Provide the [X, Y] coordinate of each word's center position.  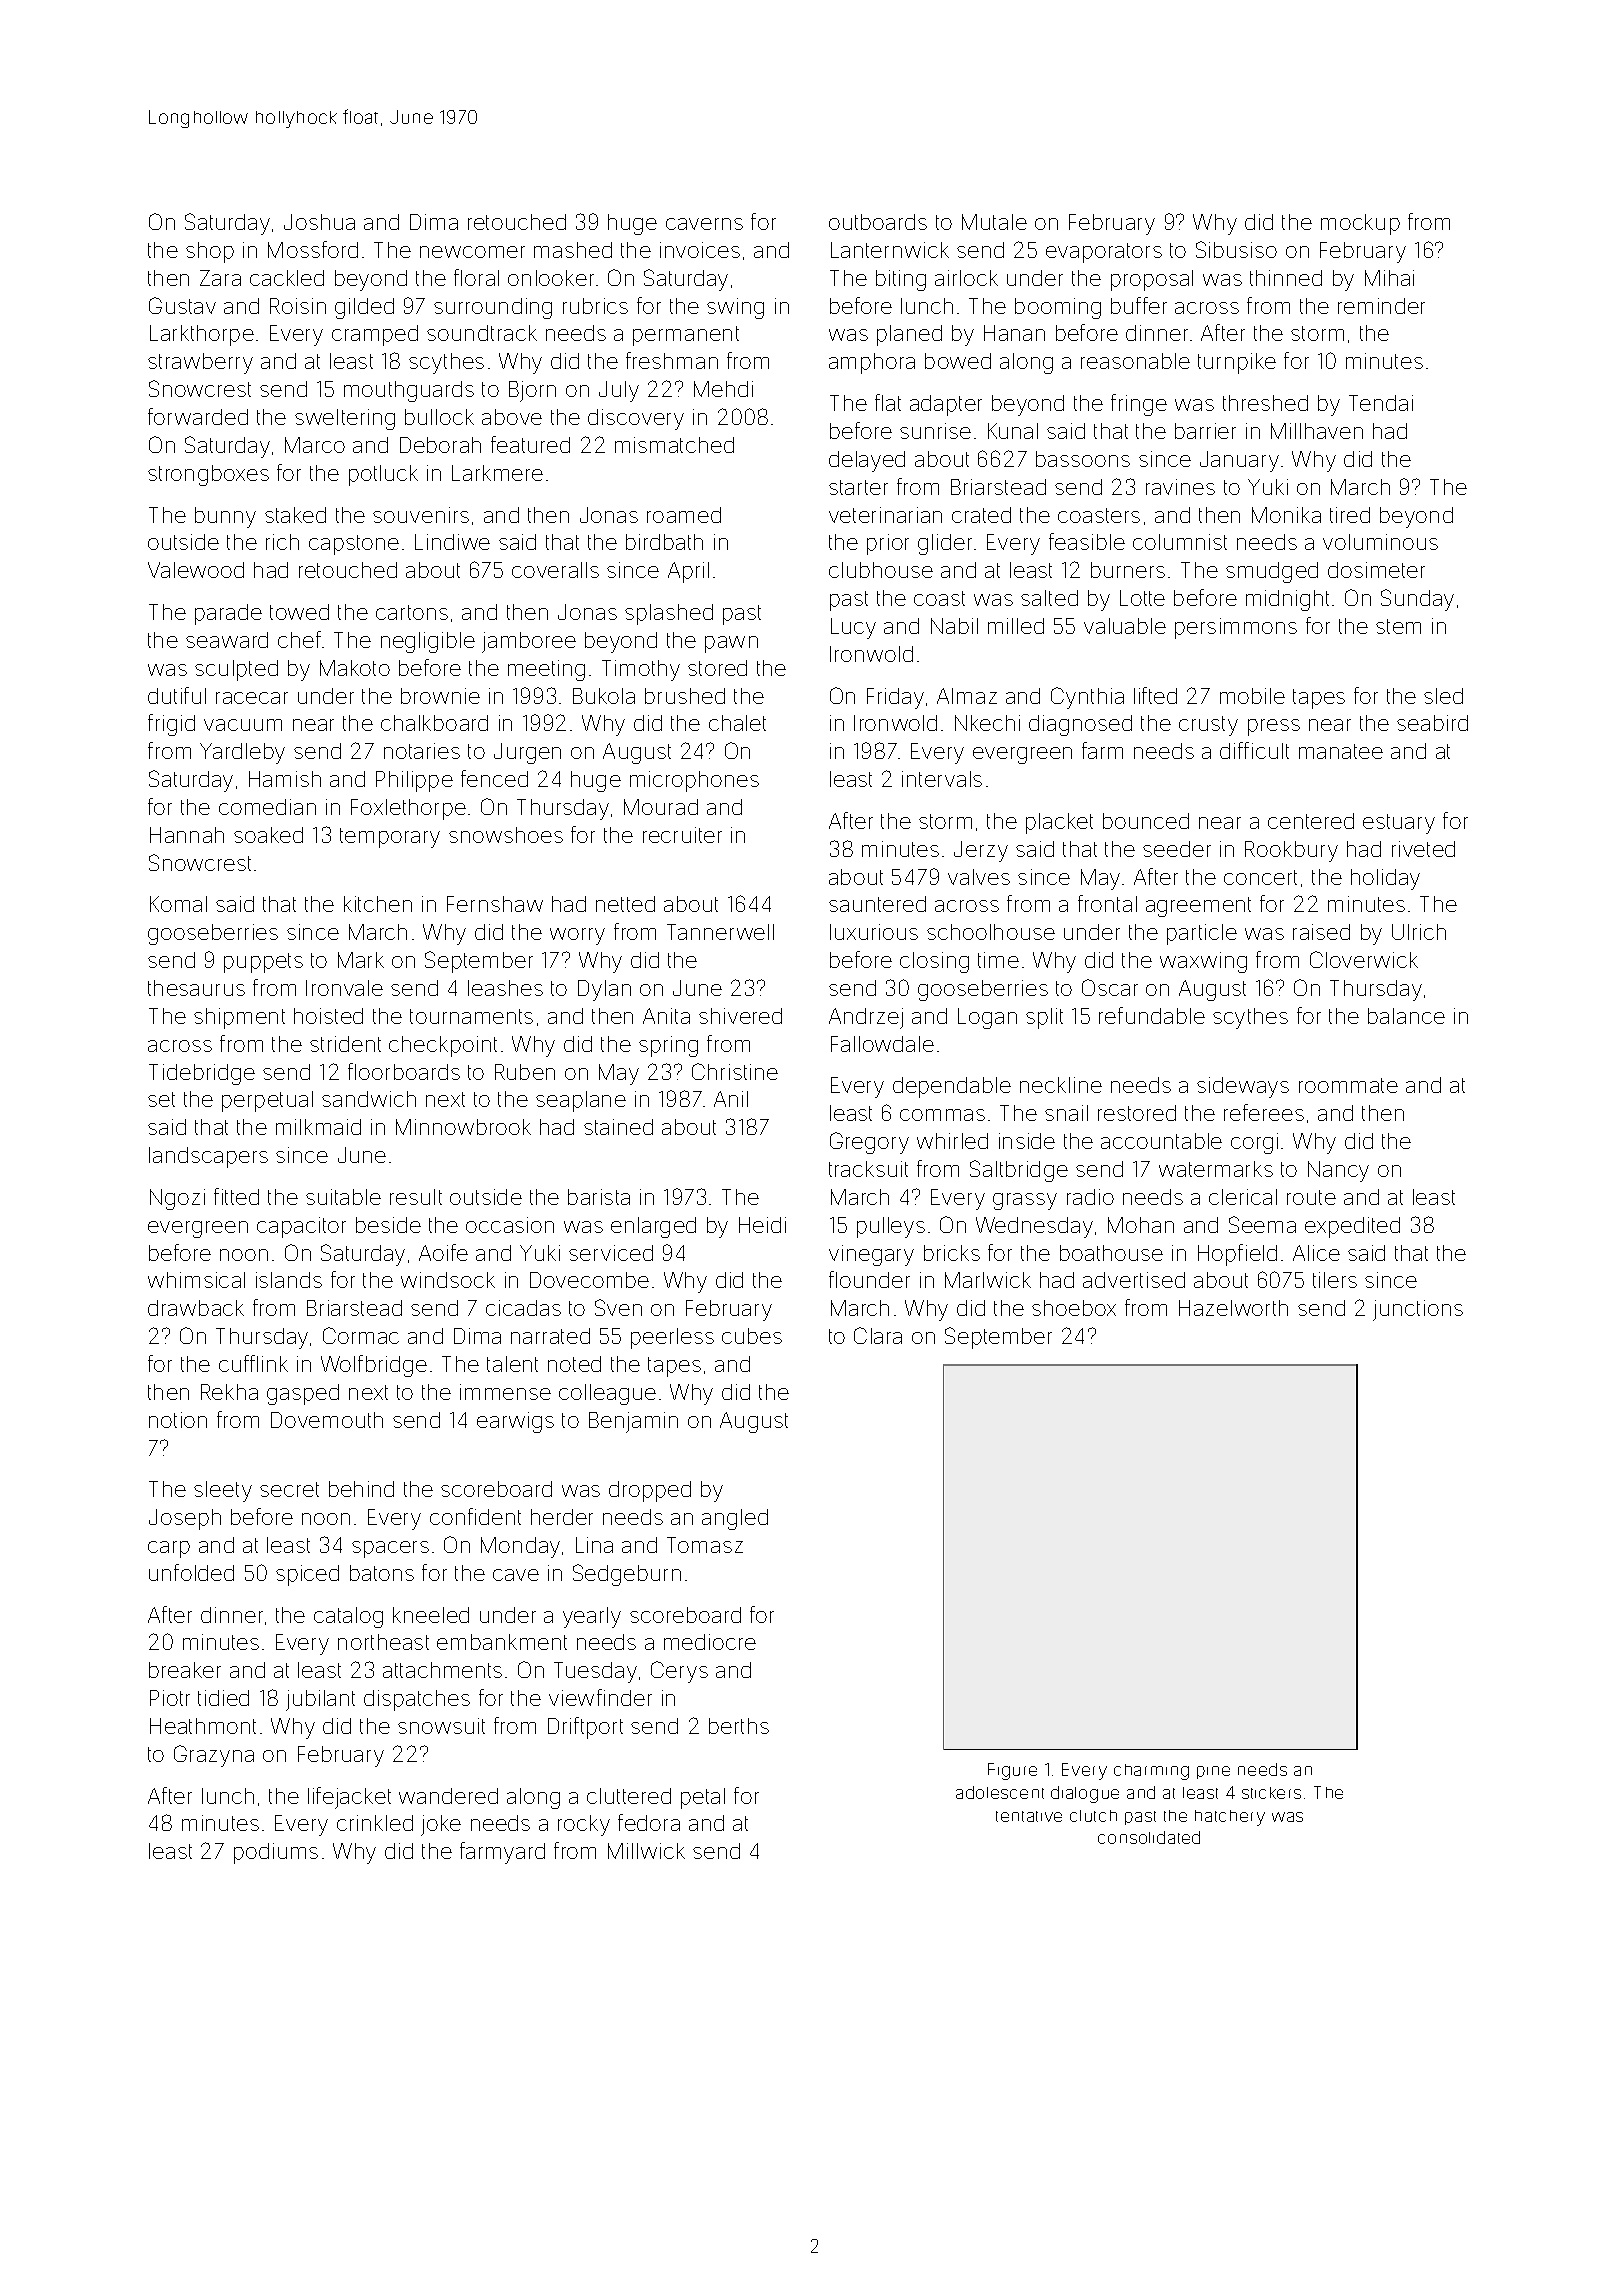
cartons [412, 612]
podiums [276, 1853]
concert [1260, 877]
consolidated [1149, 1837]
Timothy [641, 670]
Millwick [646, 1851]
